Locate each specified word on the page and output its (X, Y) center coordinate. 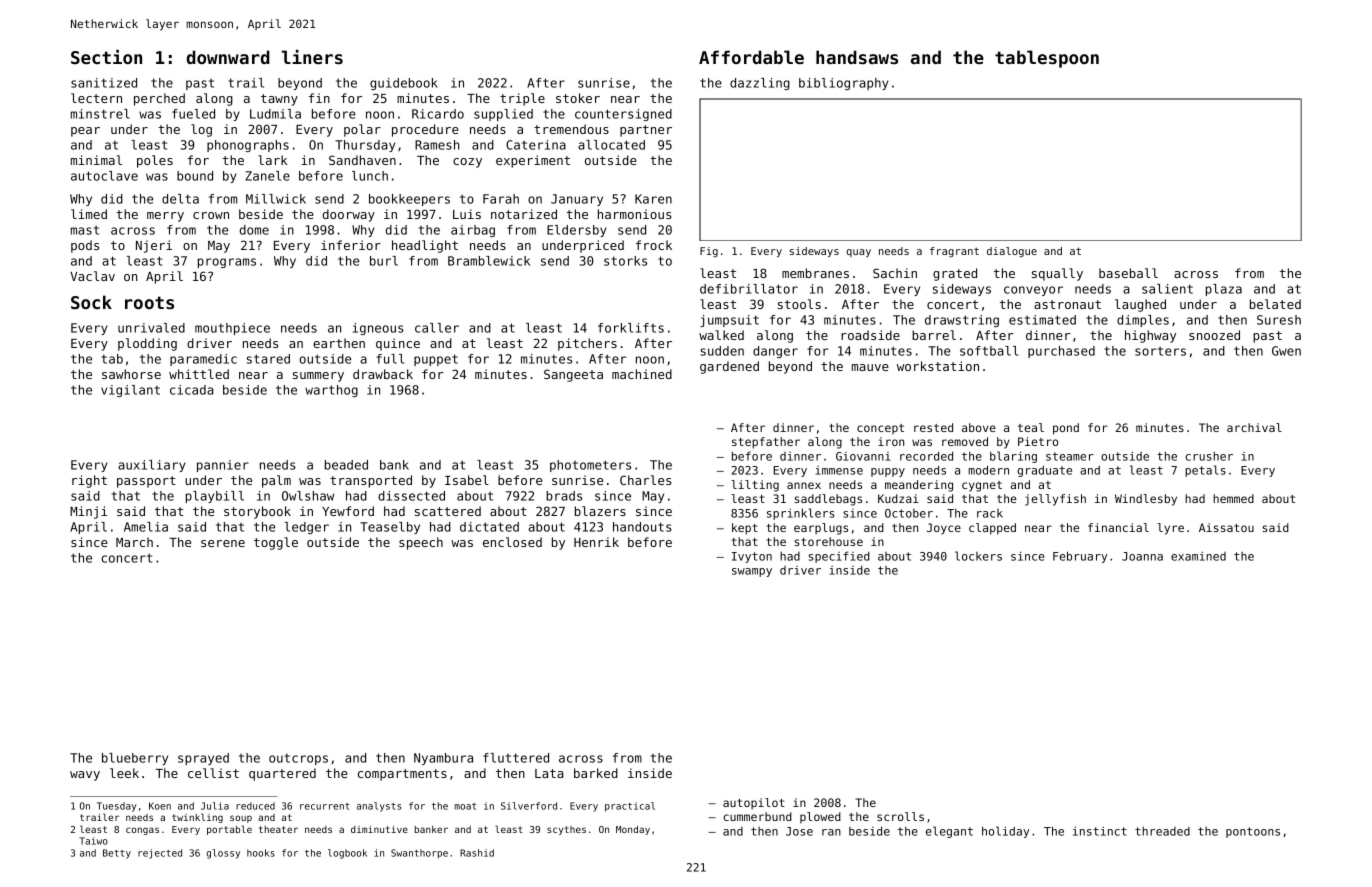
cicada (192, 390)
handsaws (857, 57)
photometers (590, 466)
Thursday (365, 146)
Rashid (477, 853)
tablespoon (1047, 59)
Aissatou (1226, 527)
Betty (117, 854)
